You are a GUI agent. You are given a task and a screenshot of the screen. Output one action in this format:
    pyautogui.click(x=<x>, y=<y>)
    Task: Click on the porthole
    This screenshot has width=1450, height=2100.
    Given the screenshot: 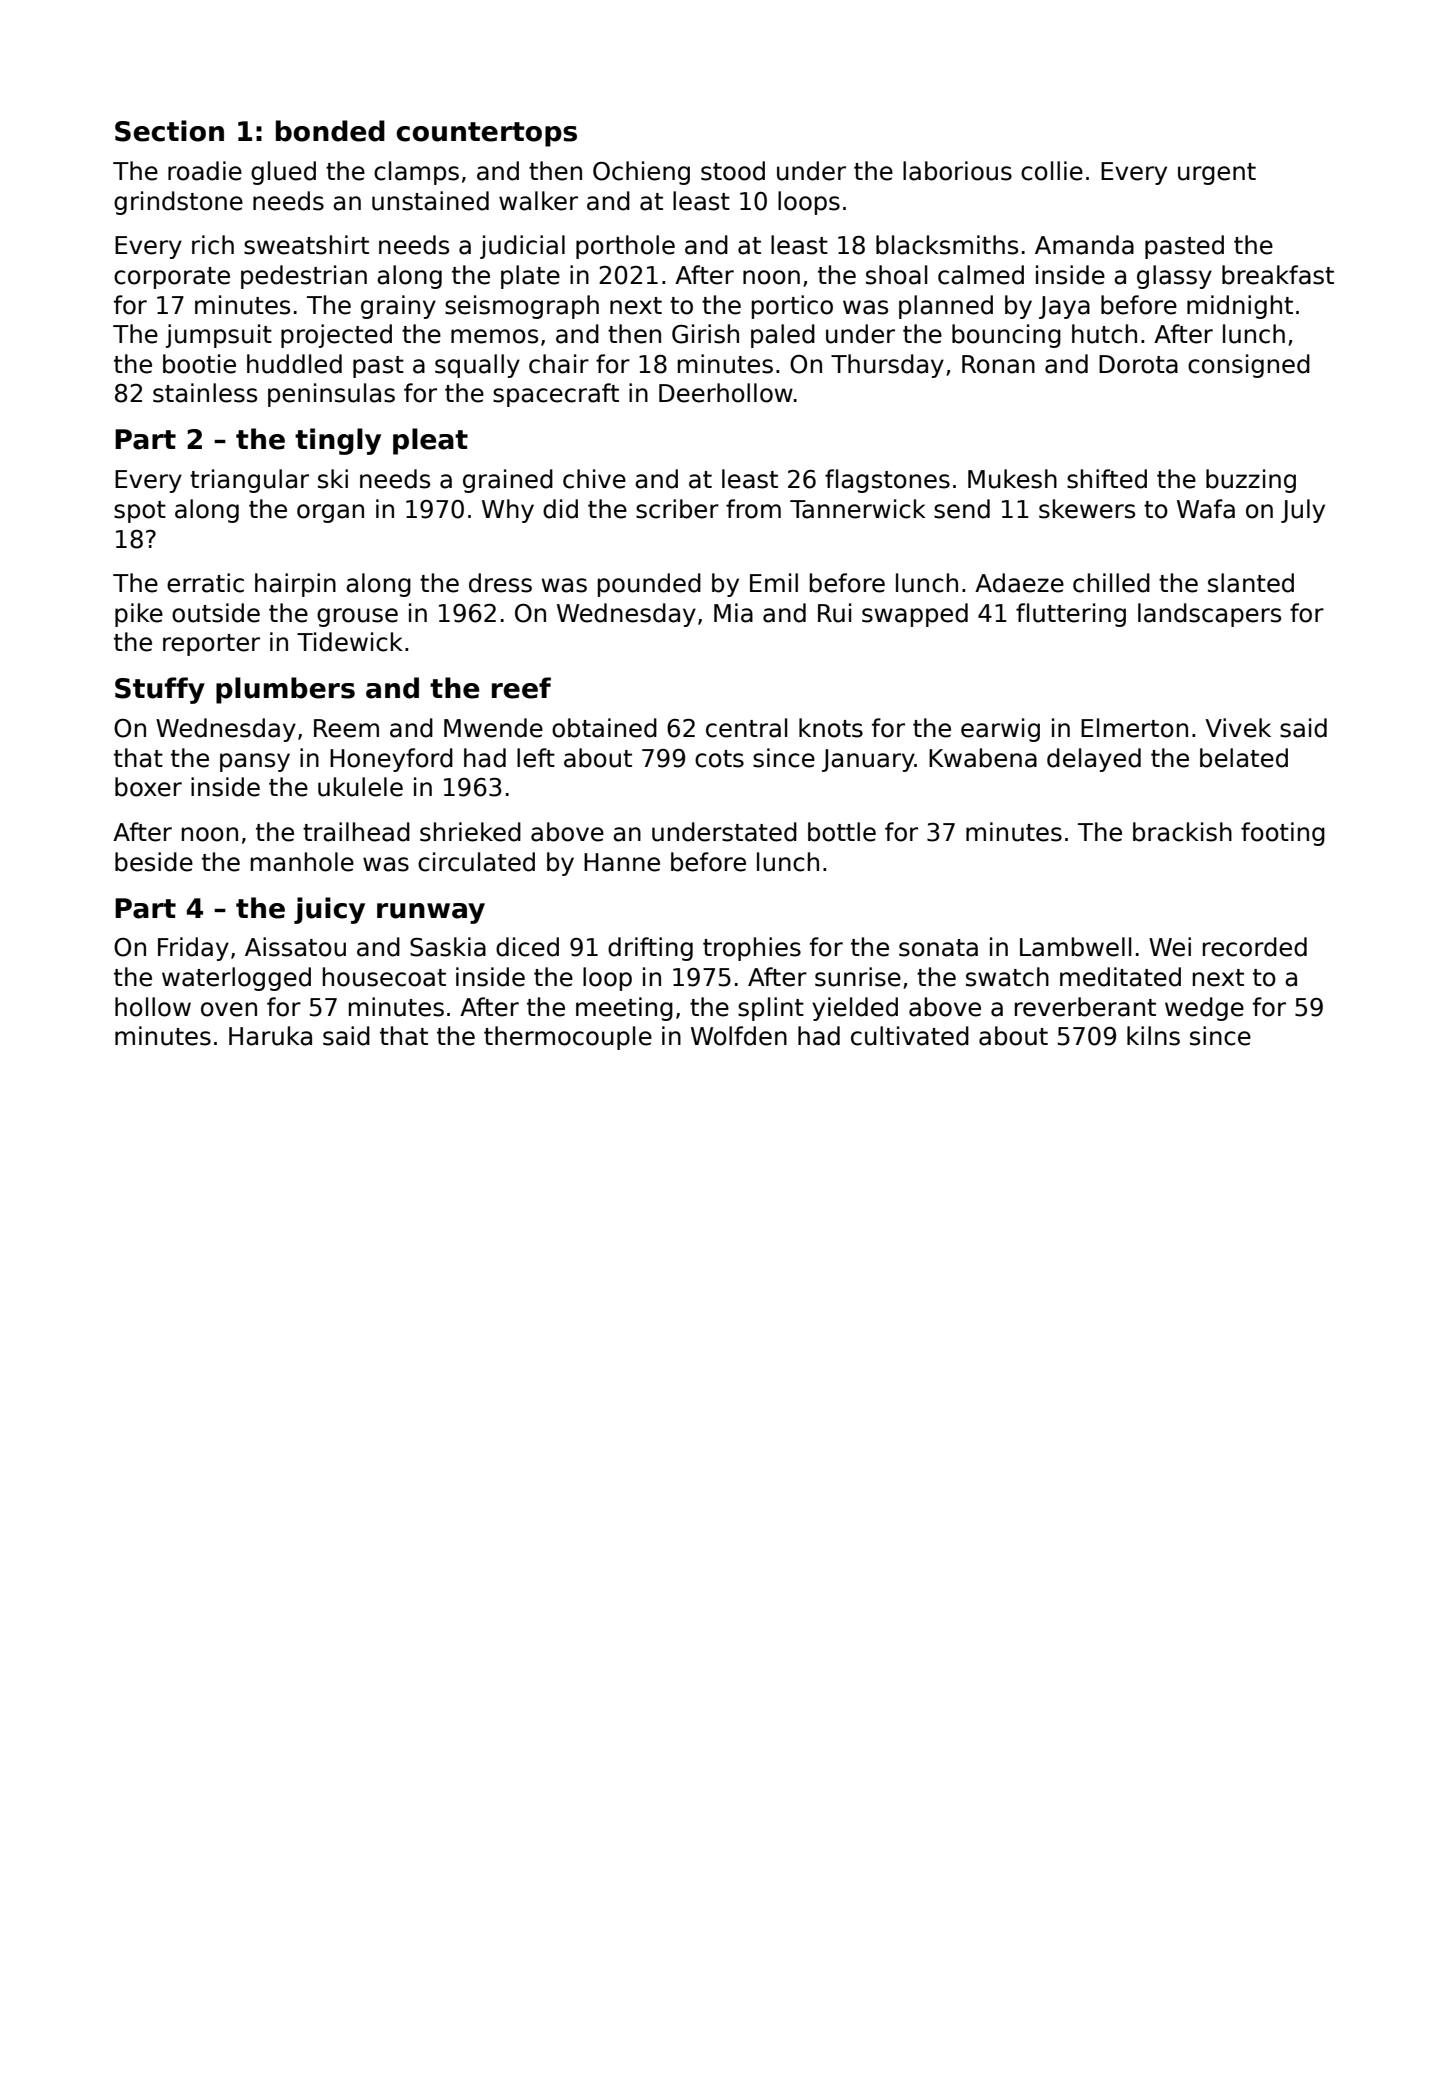 What is the action you would take?
    pyautogui.click(x=625, y=247)
